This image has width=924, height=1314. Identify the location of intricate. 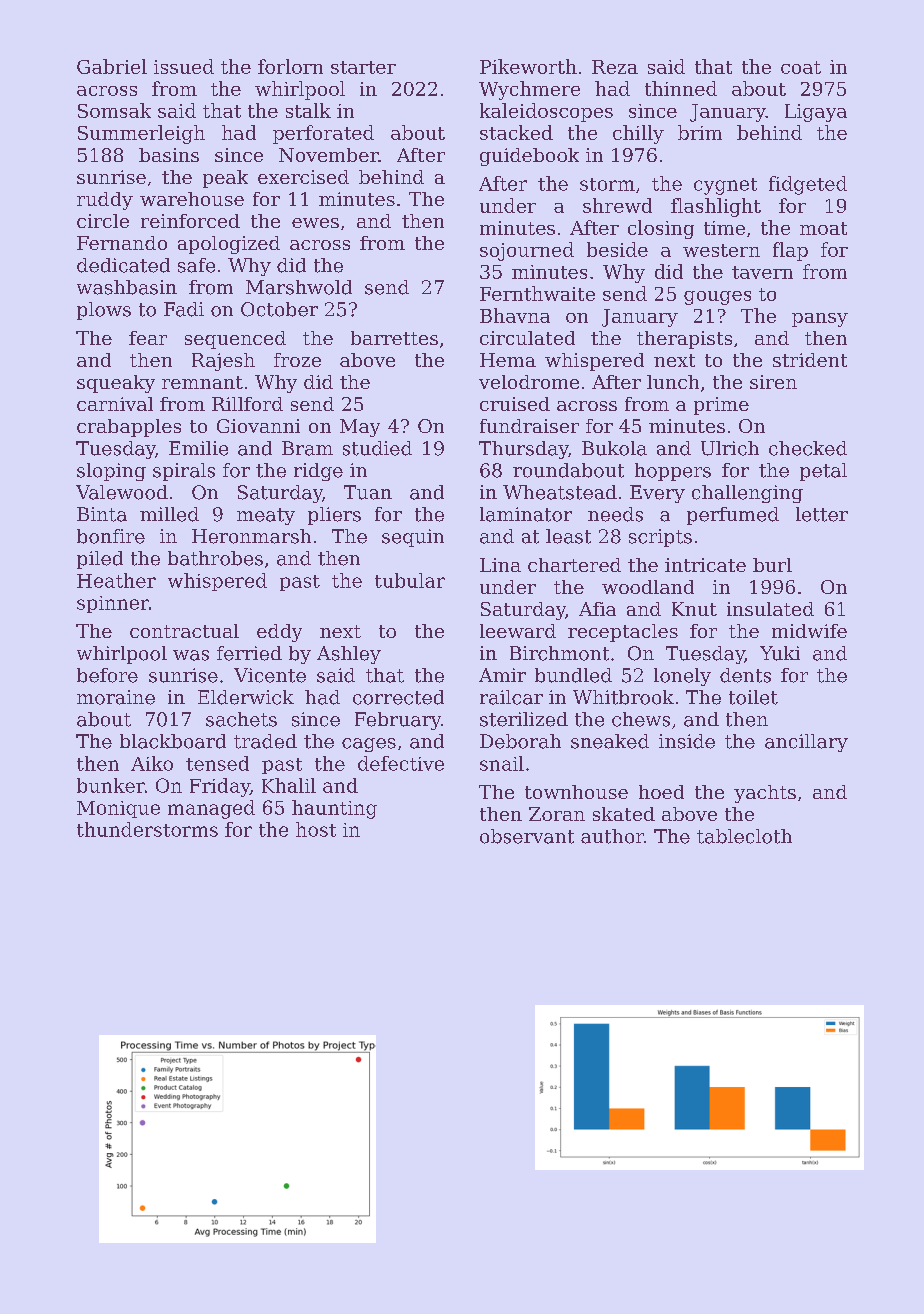
(705, 565).
